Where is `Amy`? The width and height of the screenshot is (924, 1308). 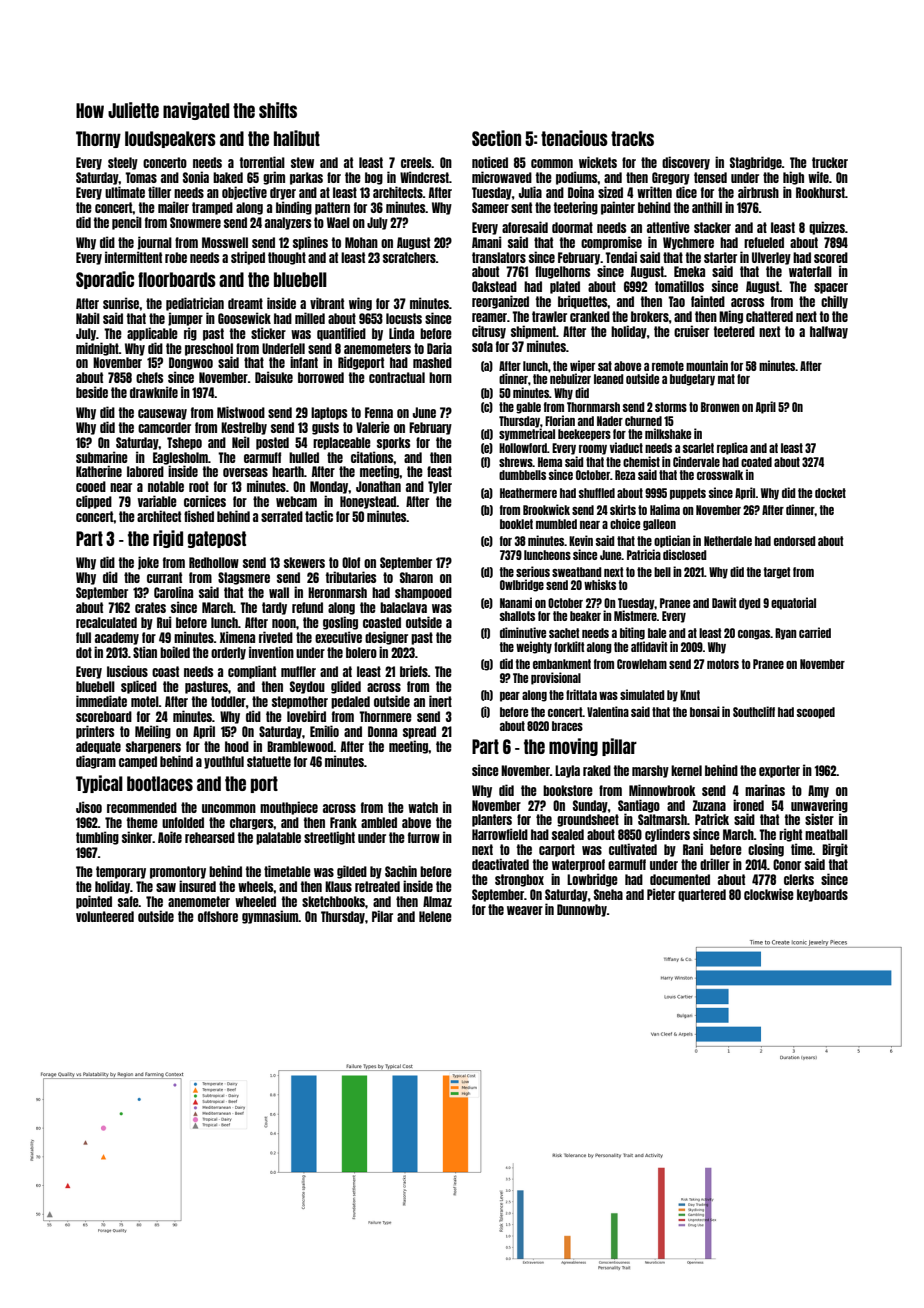 Amy is located at coordinates (818, 791).
